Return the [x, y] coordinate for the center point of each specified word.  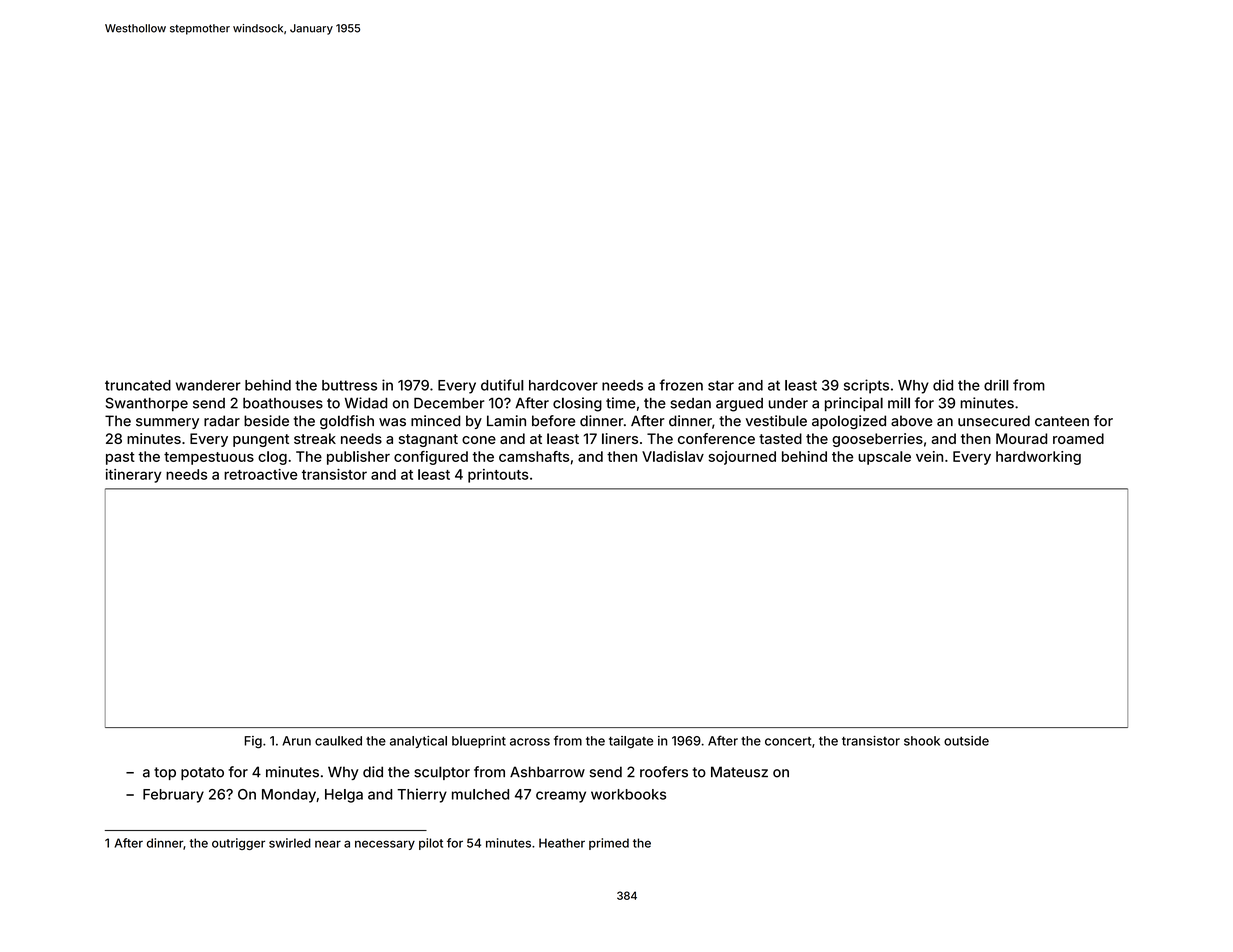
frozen [681, 385]
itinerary [134, 476]
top [165, 773]
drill [996, 385]
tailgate [631, 742]
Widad [366, 403]
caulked [338, 741]
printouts [498, 476]
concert [788, 741]
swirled [290, 843]
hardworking [1038, 458]
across [530, 742]
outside [966, 741]
